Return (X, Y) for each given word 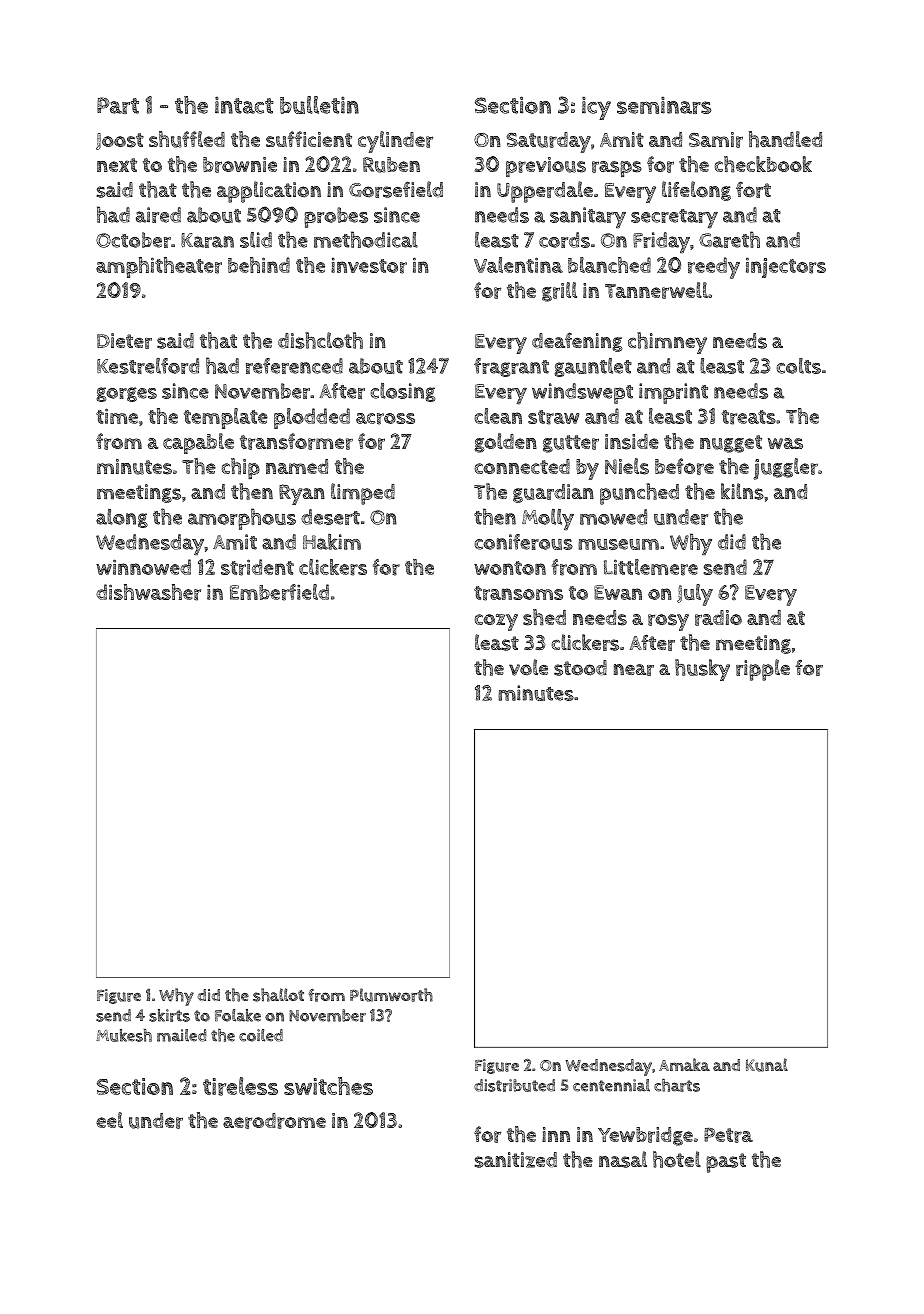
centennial (611, 1085)
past (726, 1163)
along (122, 518)
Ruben (391, 165)
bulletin (319, 105)
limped (363, 494)
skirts (169, 1015)
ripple (763, 670)
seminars (664, 105)
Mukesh (124, 1035)
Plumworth (391, 995)
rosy (668, 622)
